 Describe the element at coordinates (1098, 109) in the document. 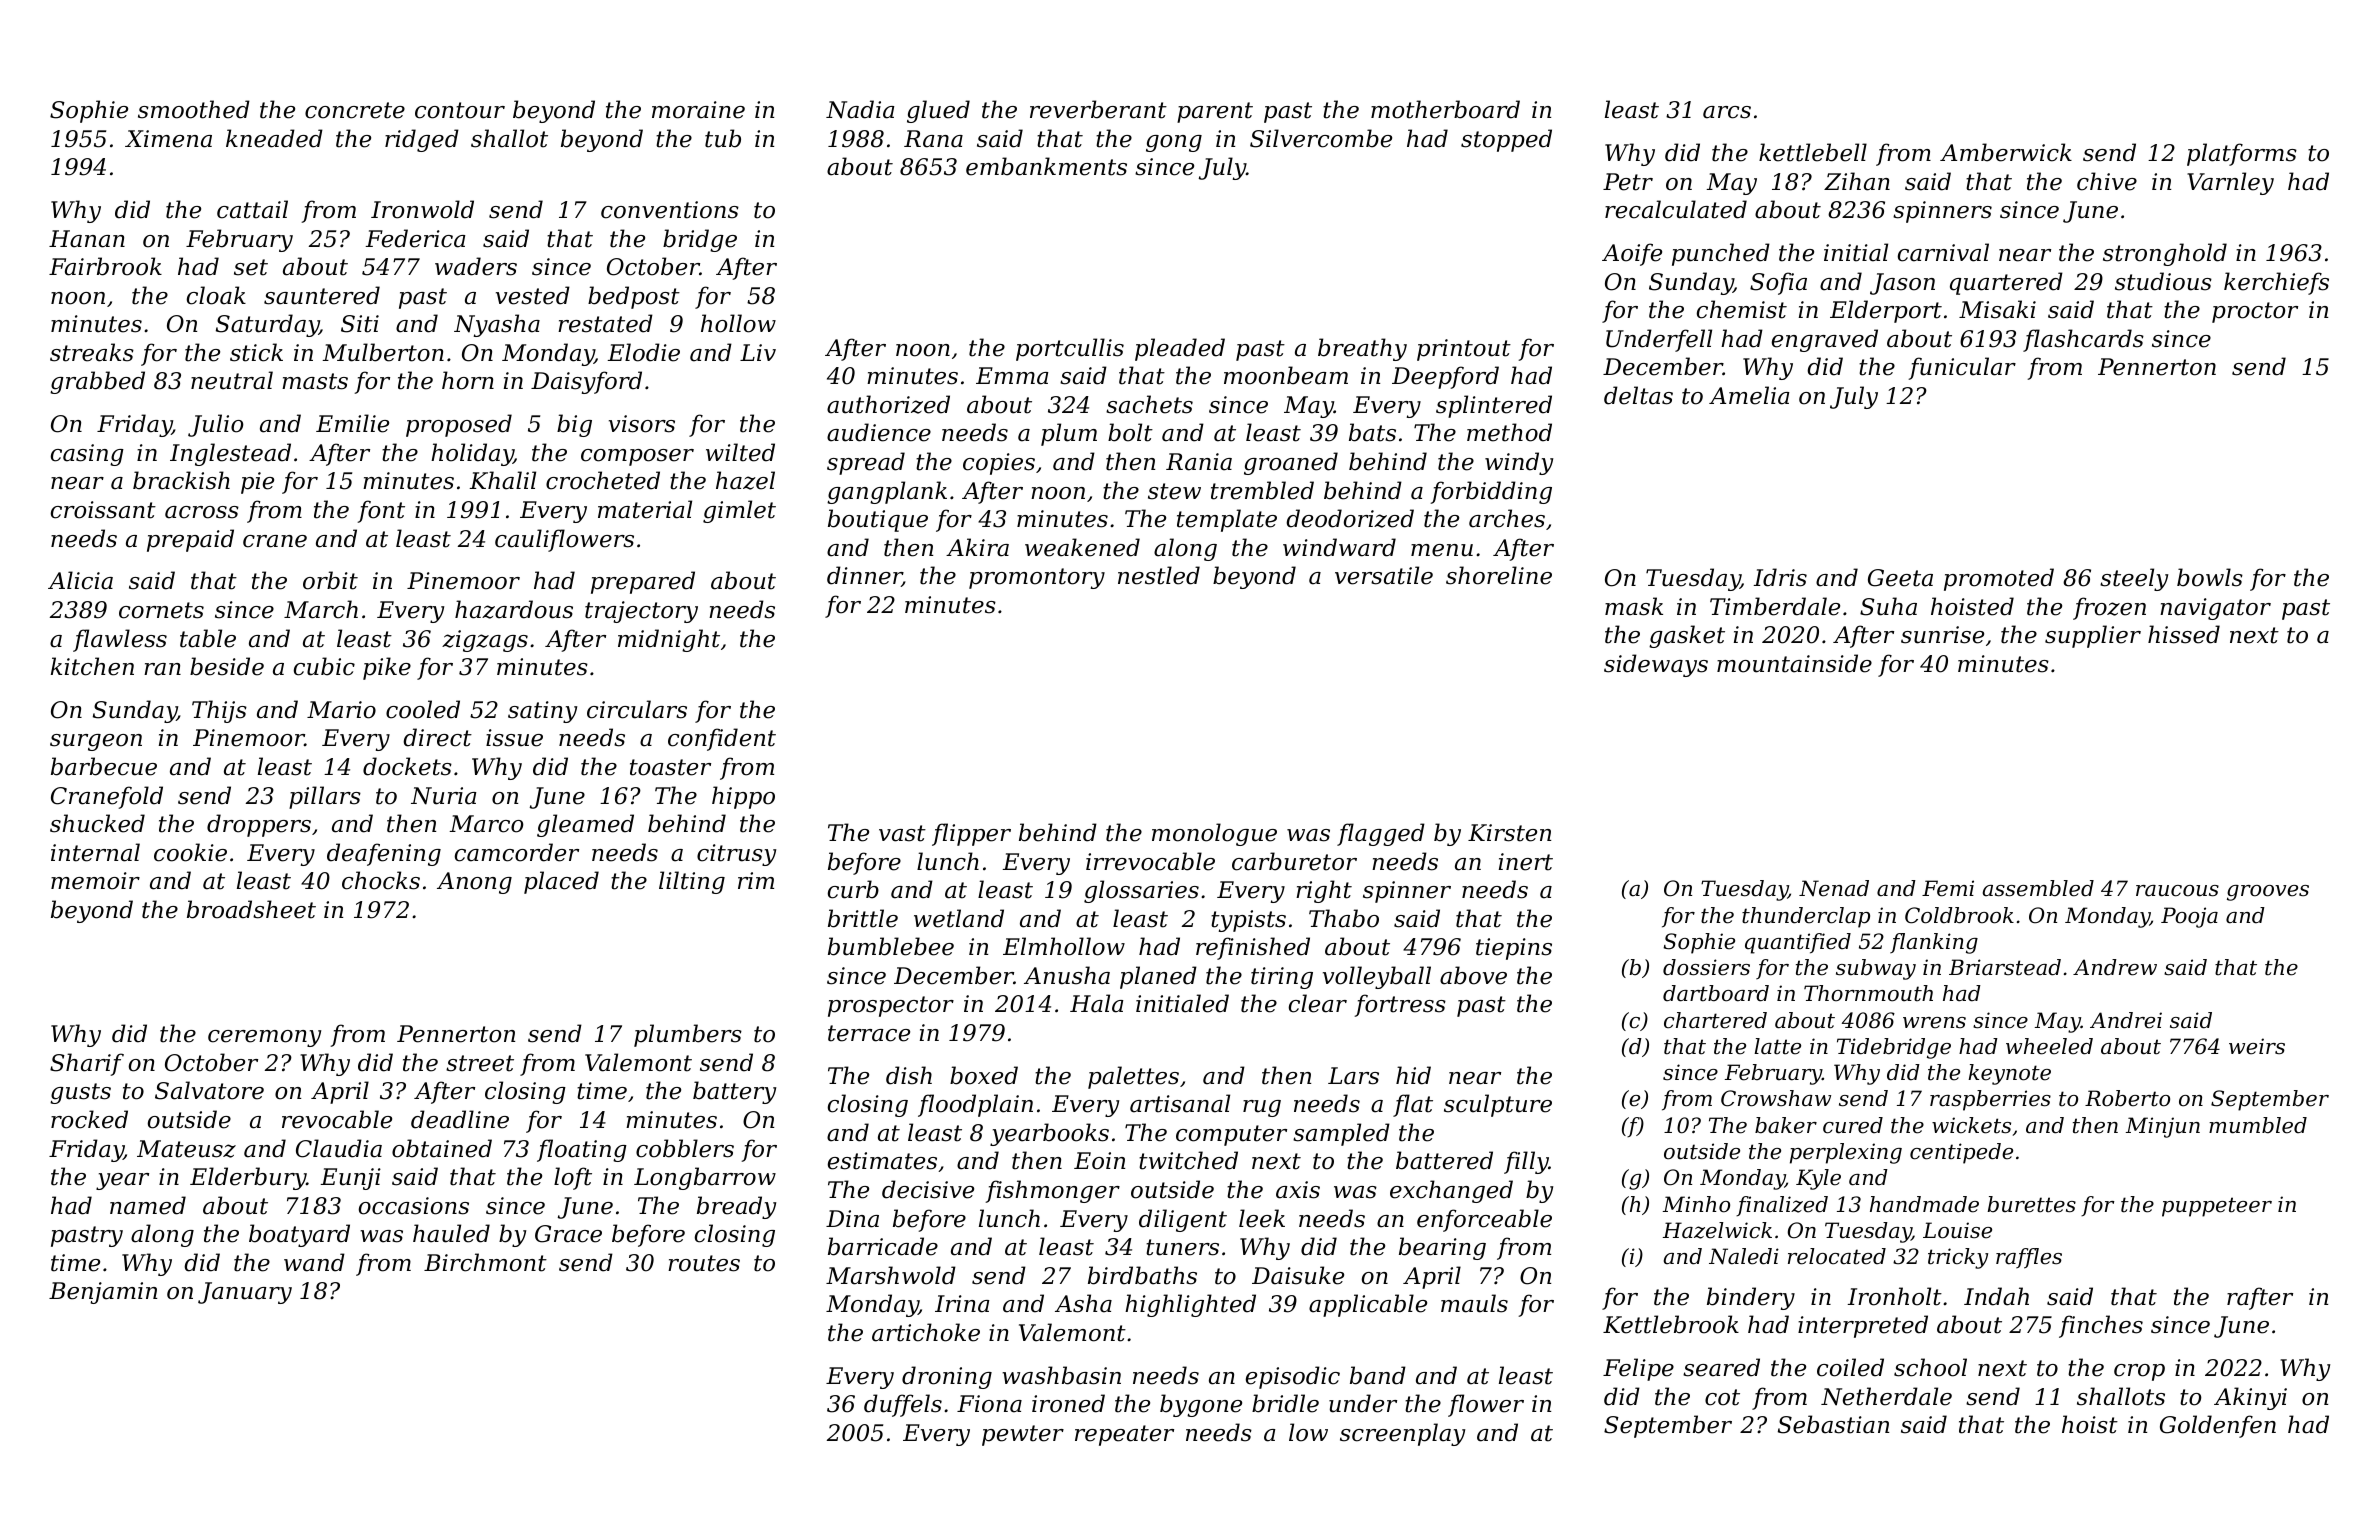

I see `reverberant` at that location.
